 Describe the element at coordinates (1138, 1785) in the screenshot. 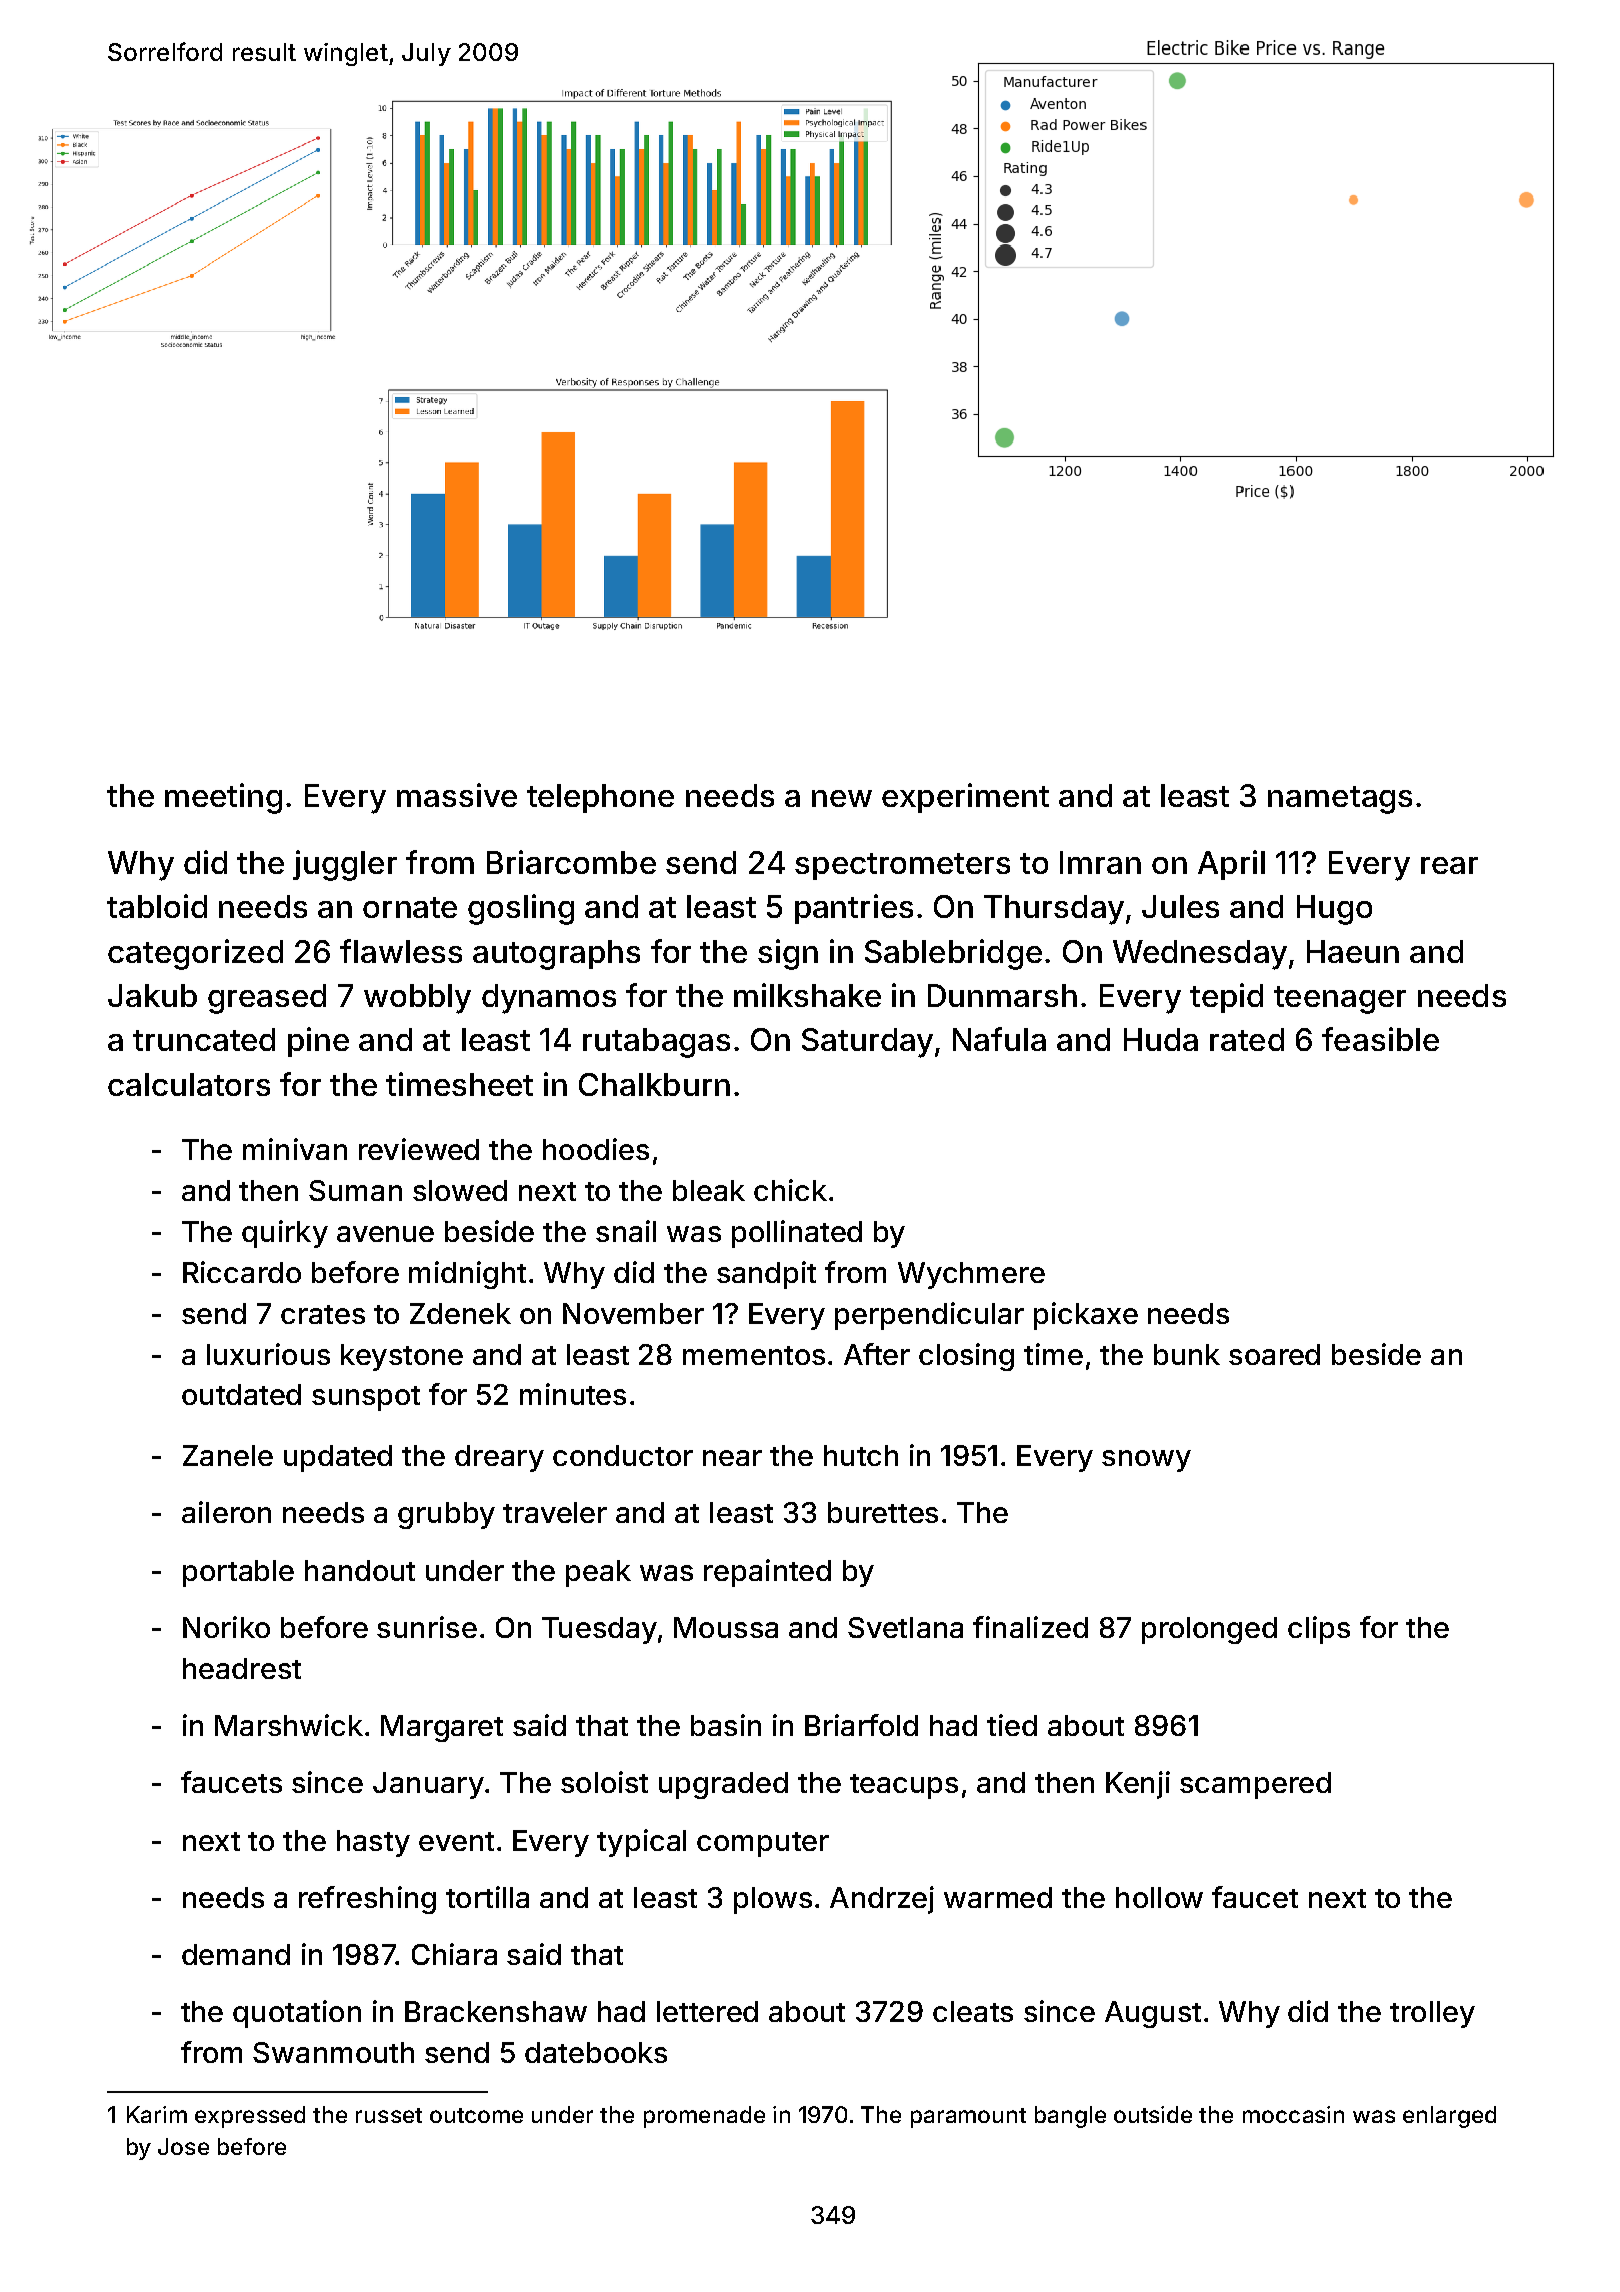

I see `Kenji` at that location.
